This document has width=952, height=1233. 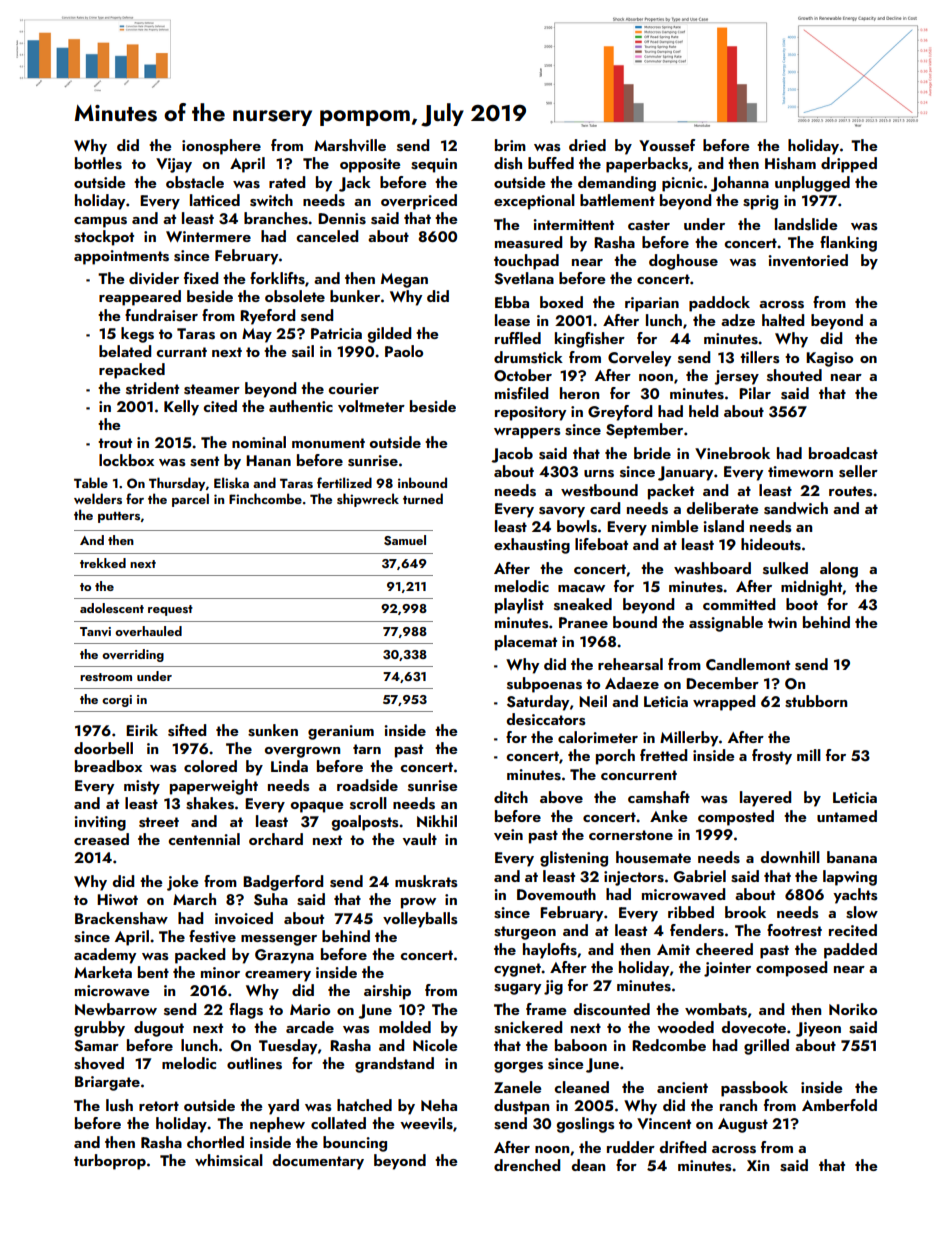 What do you see at coordinates (426, 881) in the document?
I see `muskrats` at bounding box center [426, 881].
